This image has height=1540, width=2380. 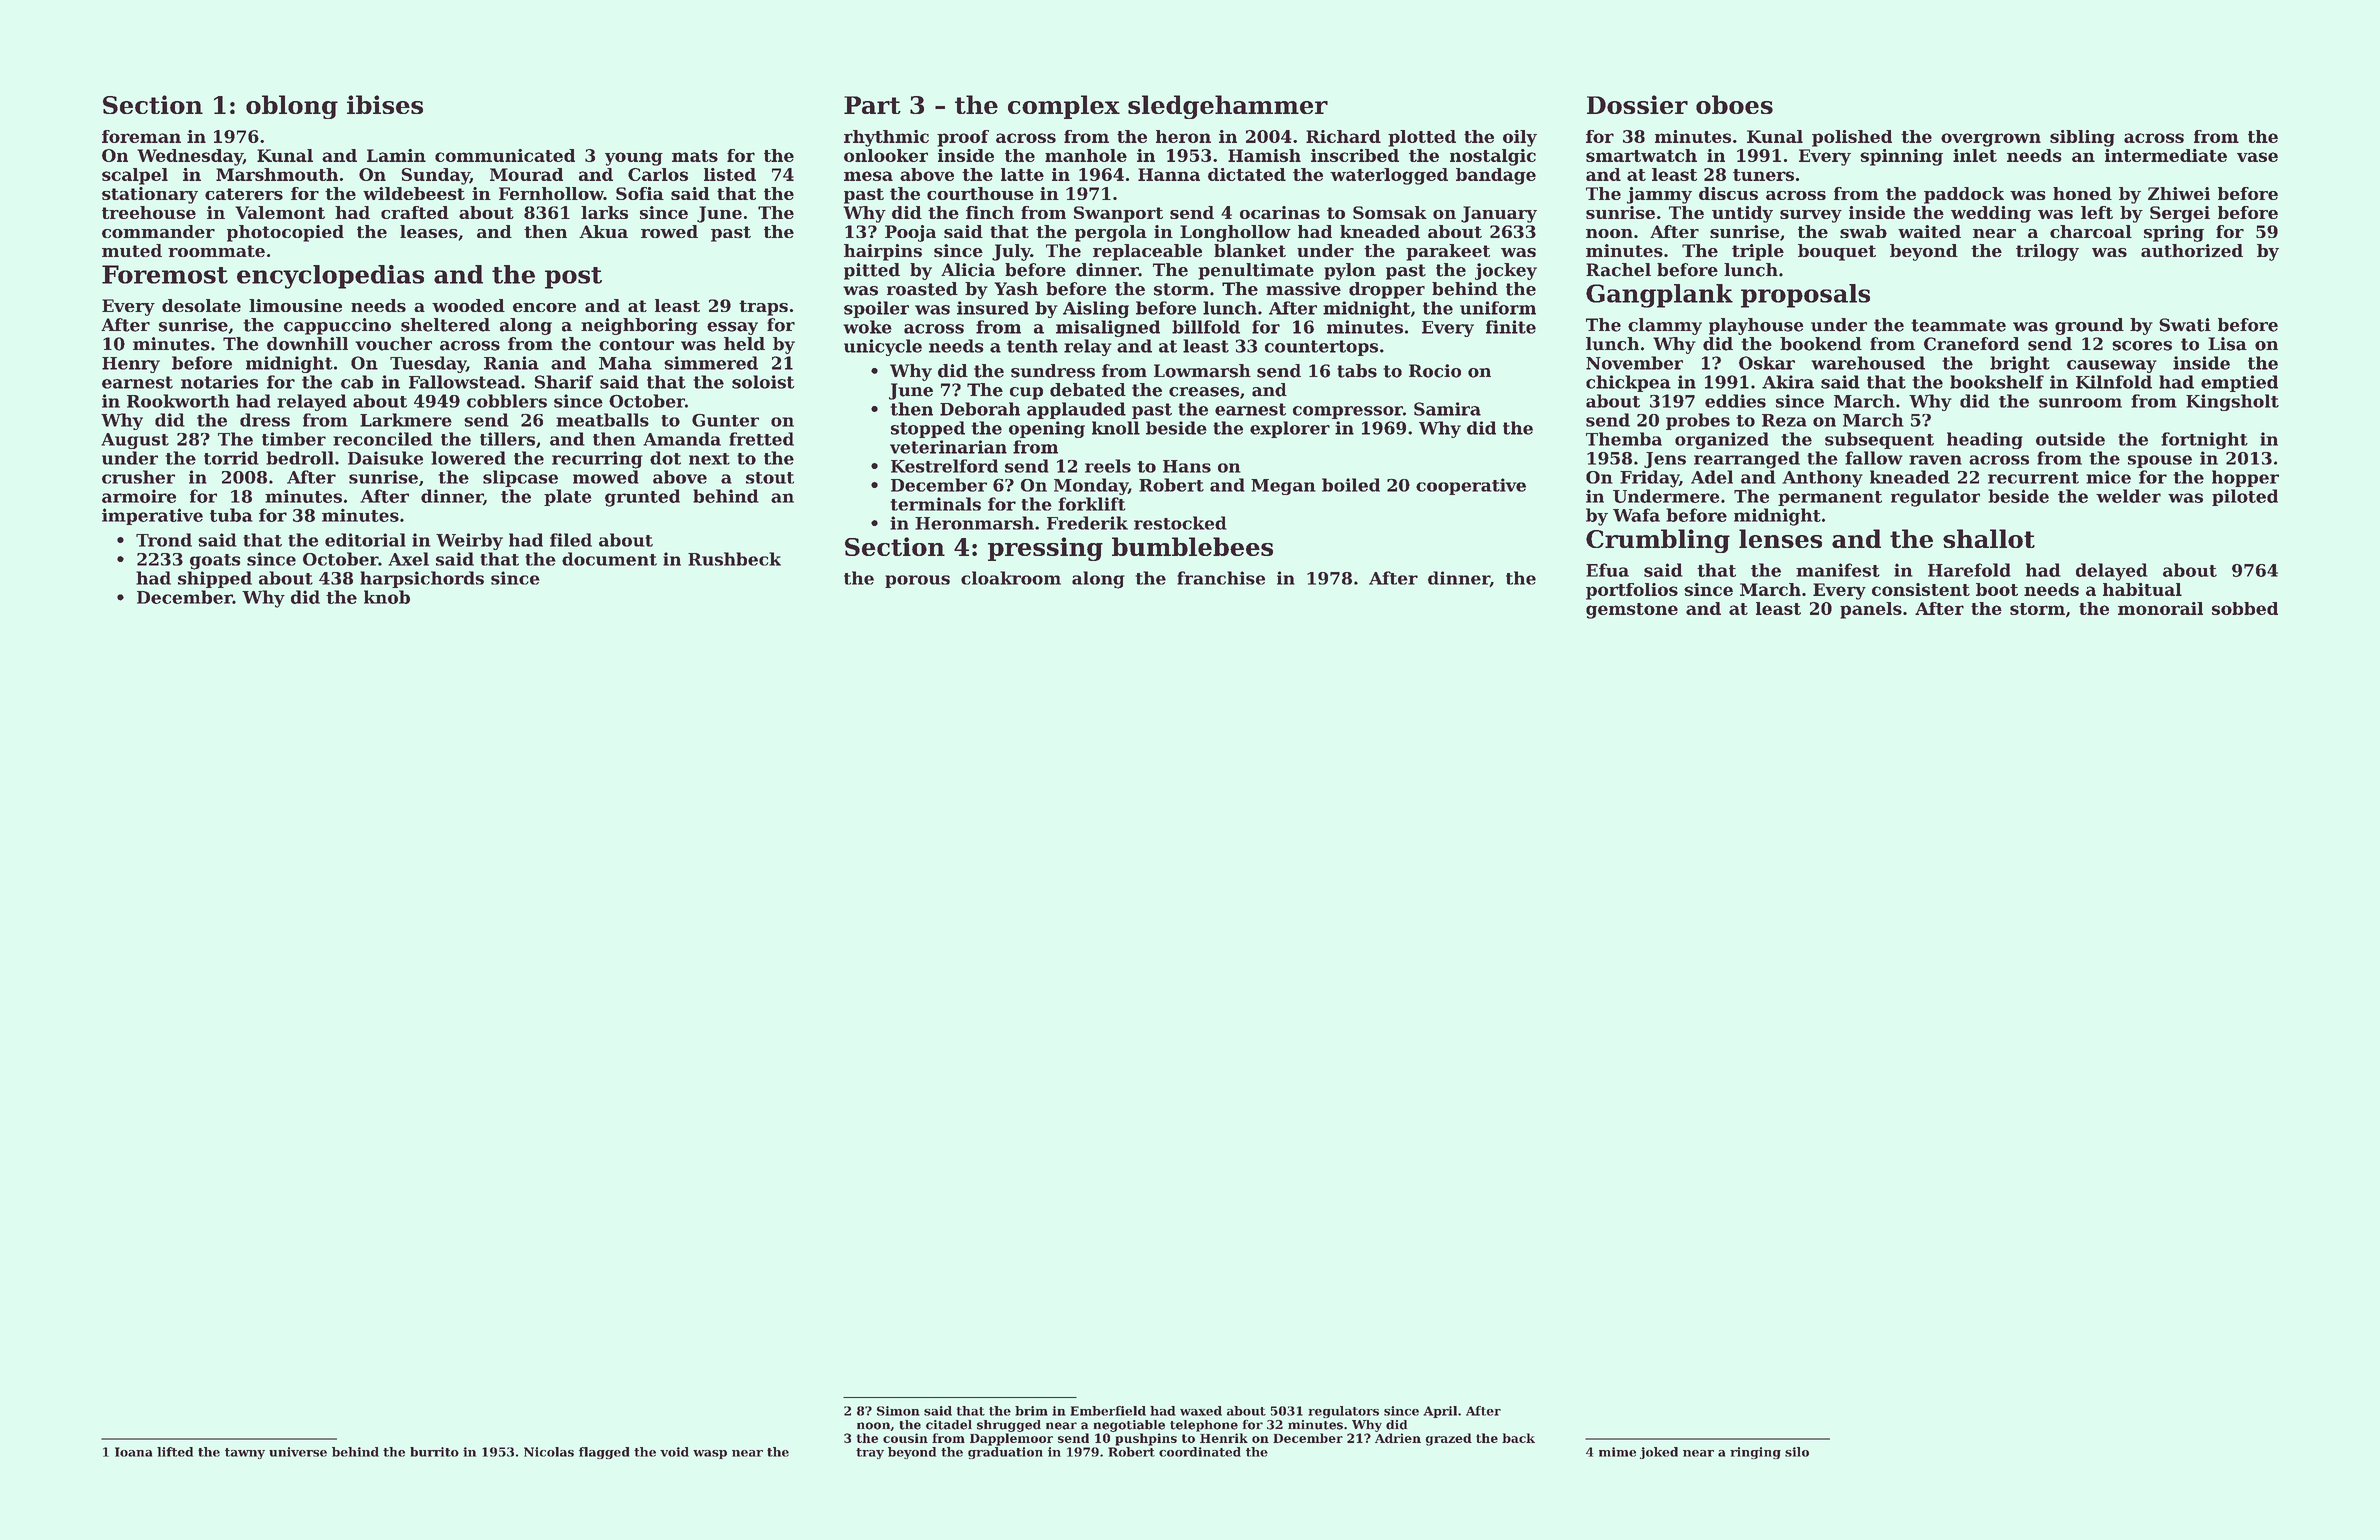 I want to click on organized, so click(x=1722, y=440).
